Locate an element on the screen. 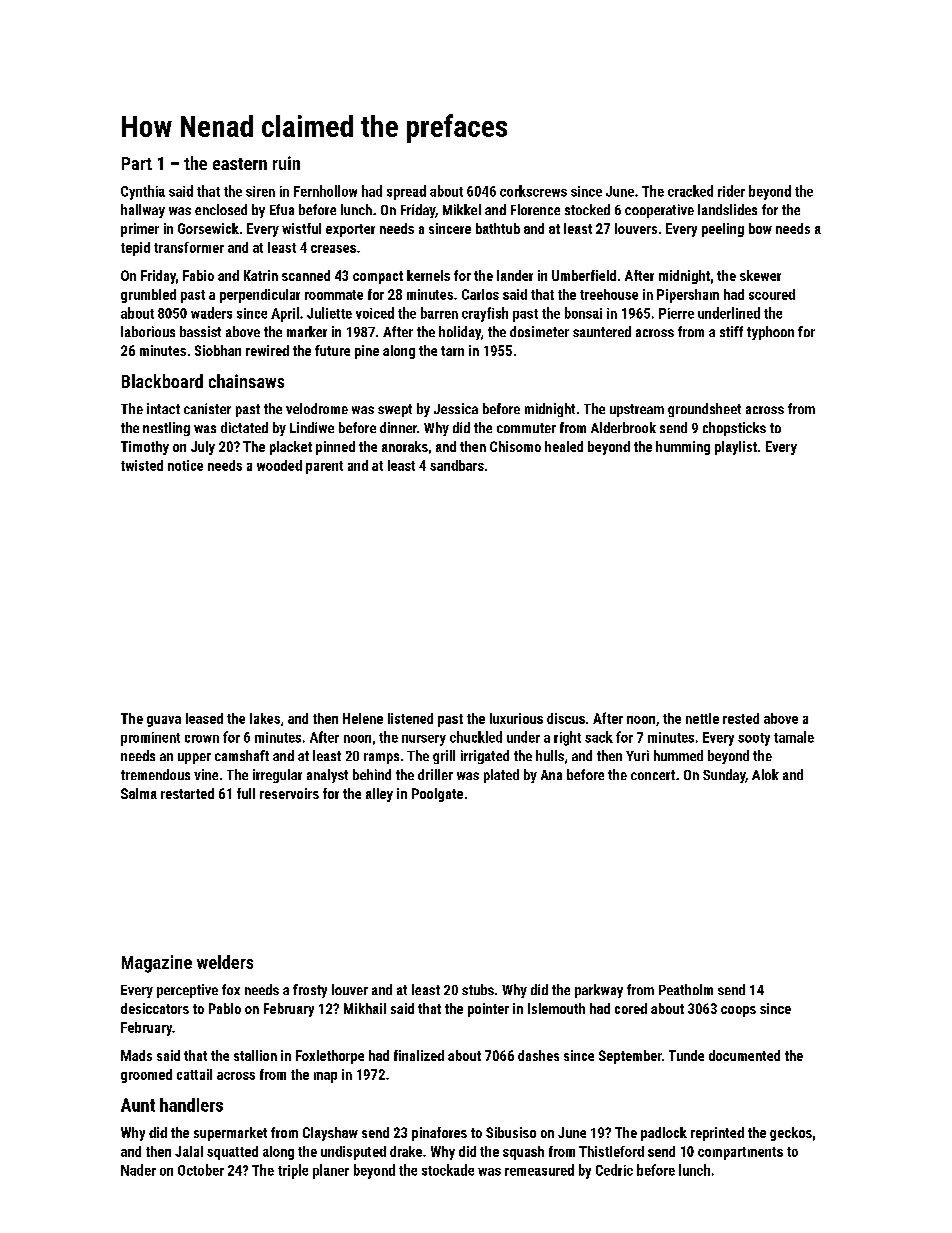  cracked is located at coordinates (690, 191).
